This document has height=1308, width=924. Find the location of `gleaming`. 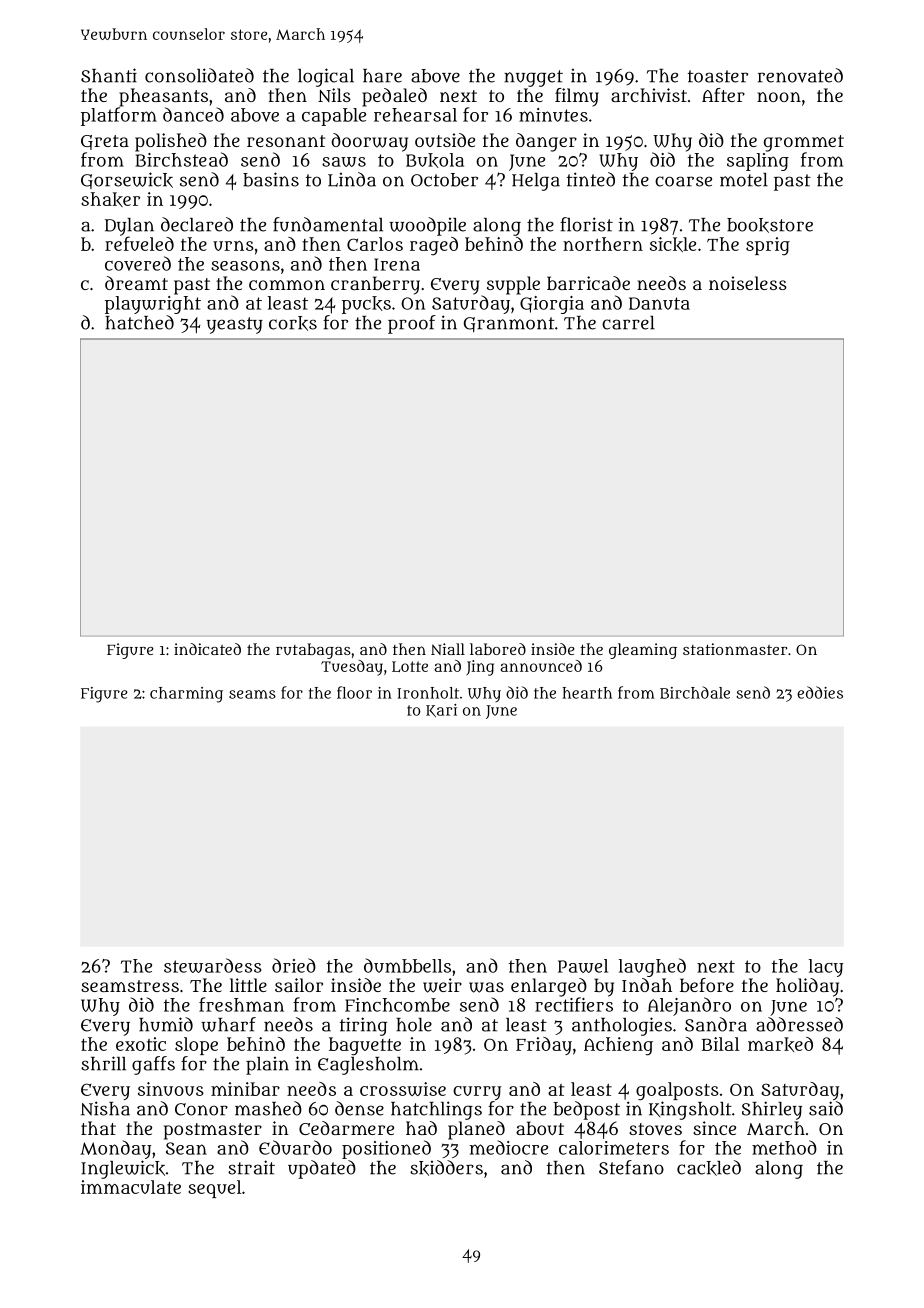

gleaming is located at coordinates (643, 651).
